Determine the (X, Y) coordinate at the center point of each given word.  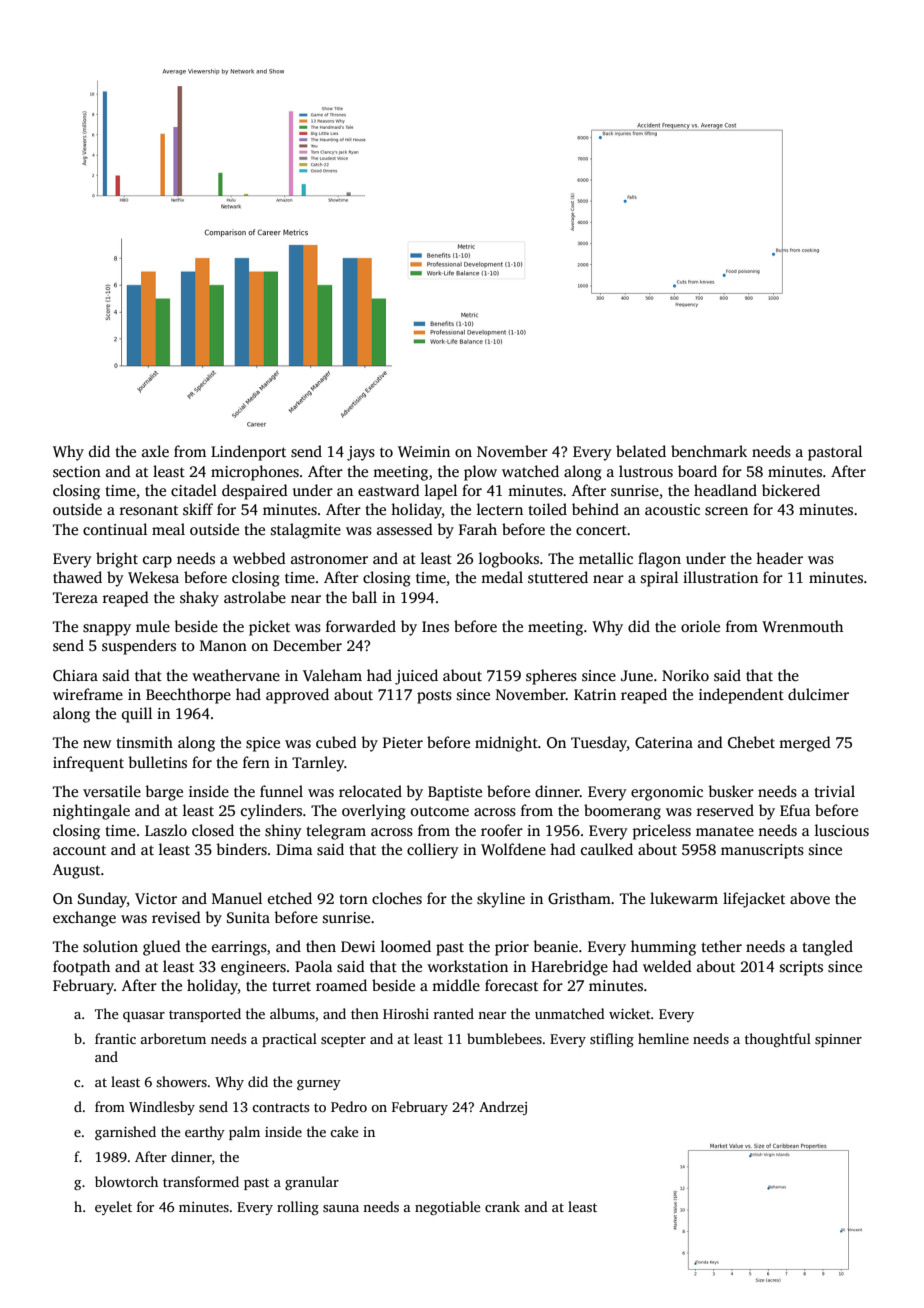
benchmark (709, 451)
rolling (298, 1208)
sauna (341, 1208)
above (810, 898)
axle (155, 451)
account (79, 850)
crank (502, 1206)
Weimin (424, 451)
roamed (341, 985)
